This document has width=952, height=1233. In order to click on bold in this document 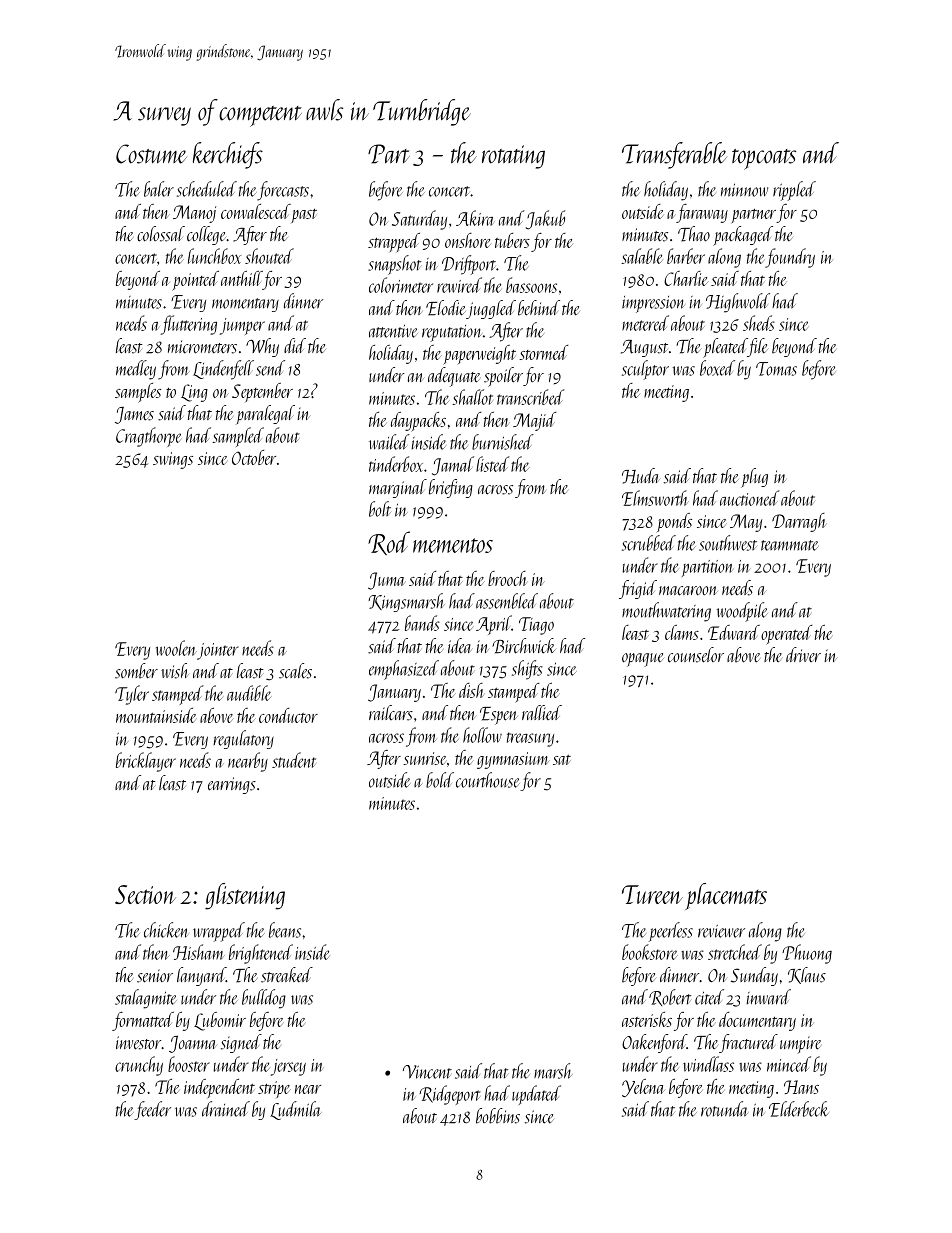, I will do `click(440, 780)`.
